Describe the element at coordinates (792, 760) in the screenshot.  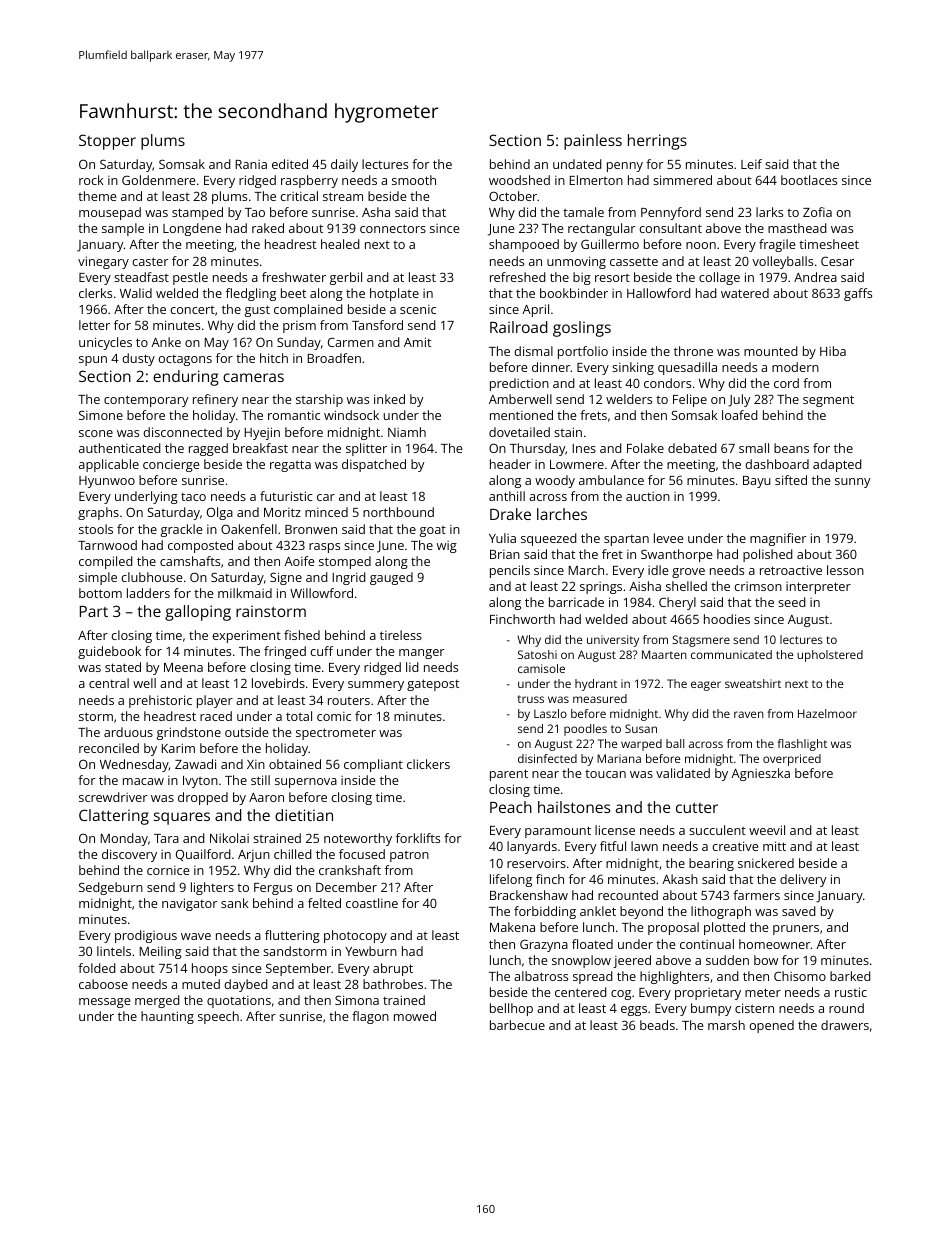
I see `overpriced` at that location.
